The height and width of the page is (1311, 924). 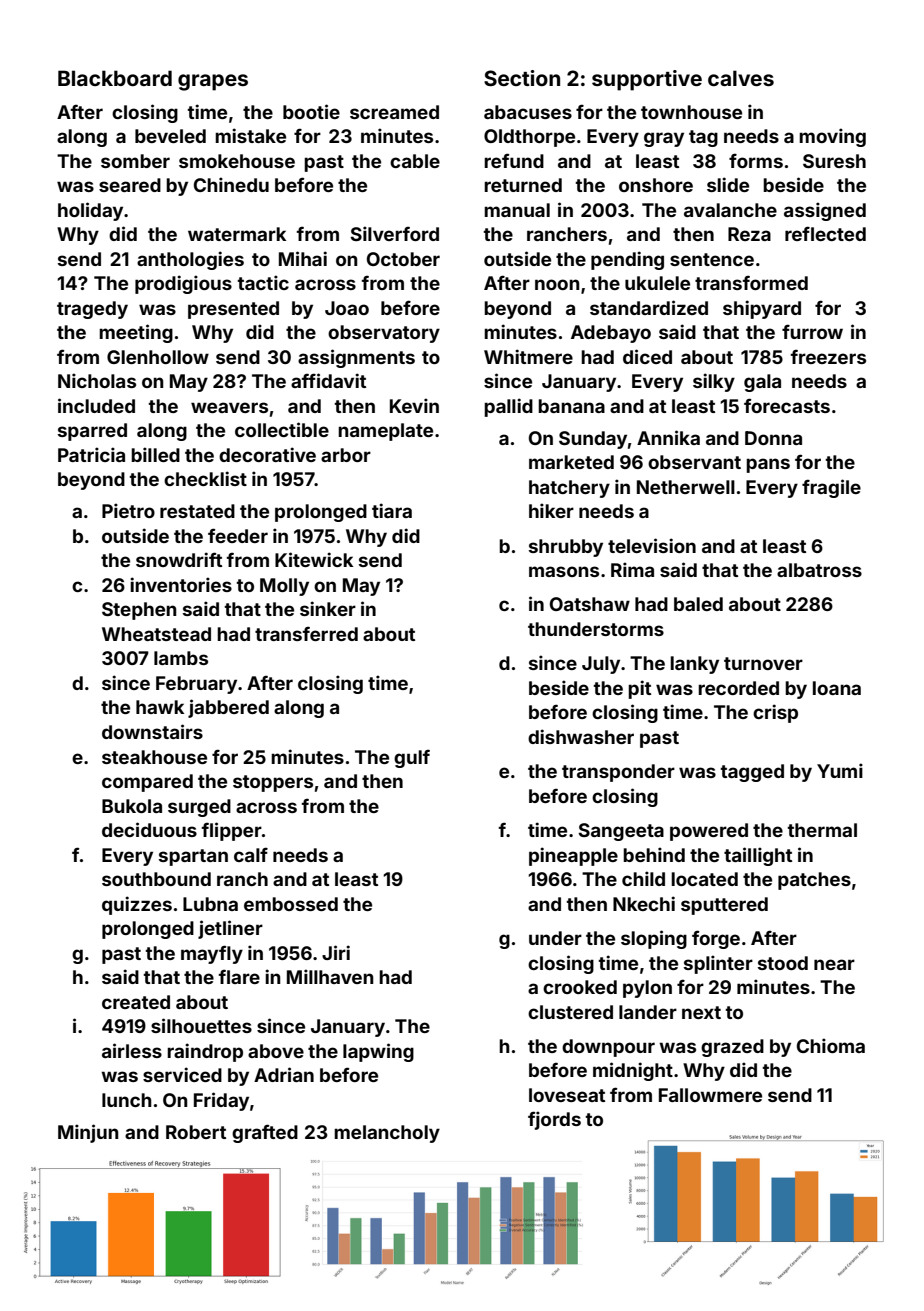 What do you see at coordinates (276, 1051) in the page?
I see `above` at bounding box center [276, 1051].
